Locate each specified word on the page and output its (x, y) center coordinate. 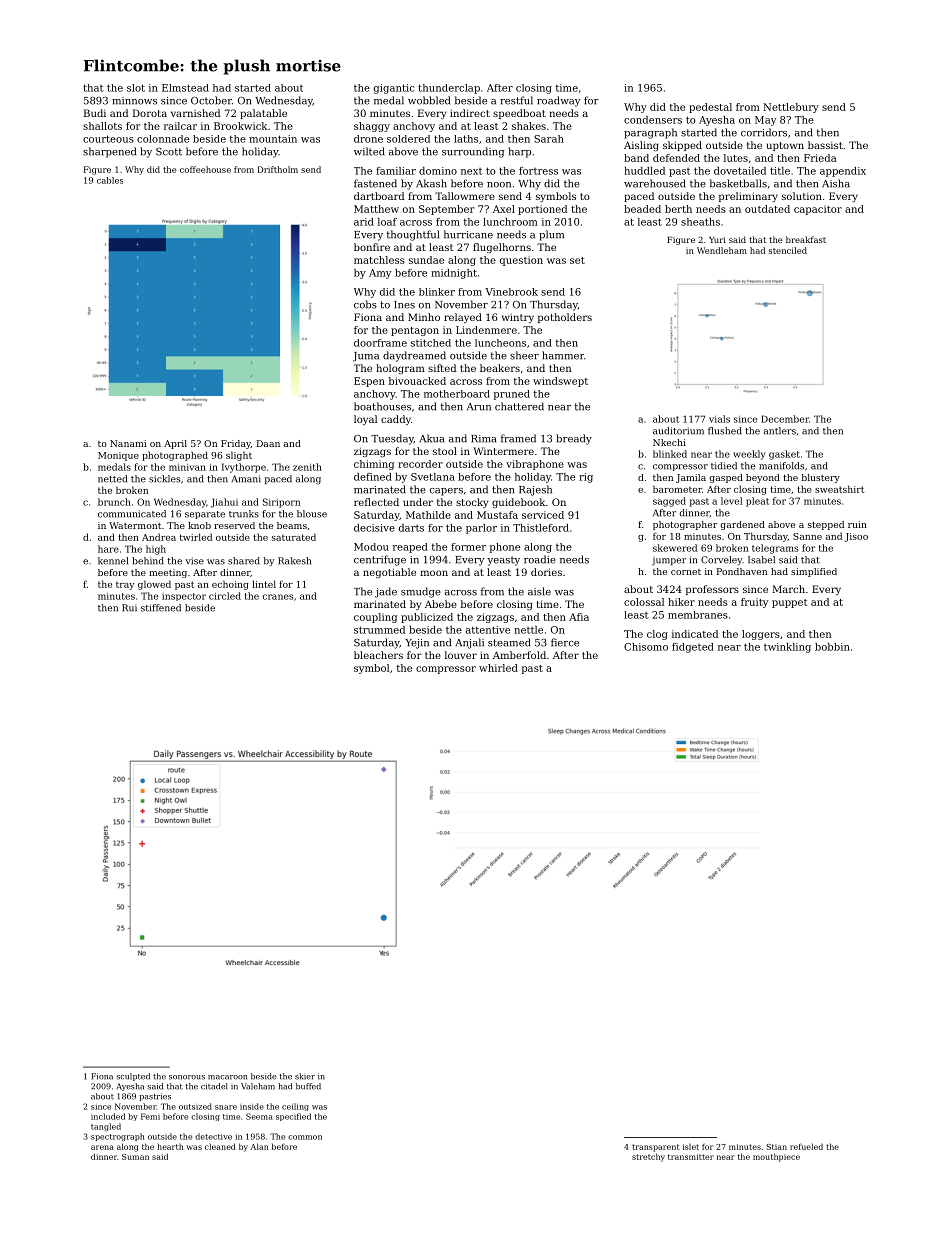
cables (110, 180)
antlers (780, 431)
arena (102, 1147)
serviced (543, 515)
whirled (498, 668)
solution (802, 196)
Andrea (159, 537)
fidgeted (693, 648)
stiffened (161, 608)
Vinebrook (511, 292)
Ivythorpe (244, 468)
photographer (685, 525)
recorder (420, 464)
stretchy (648, 1157)
